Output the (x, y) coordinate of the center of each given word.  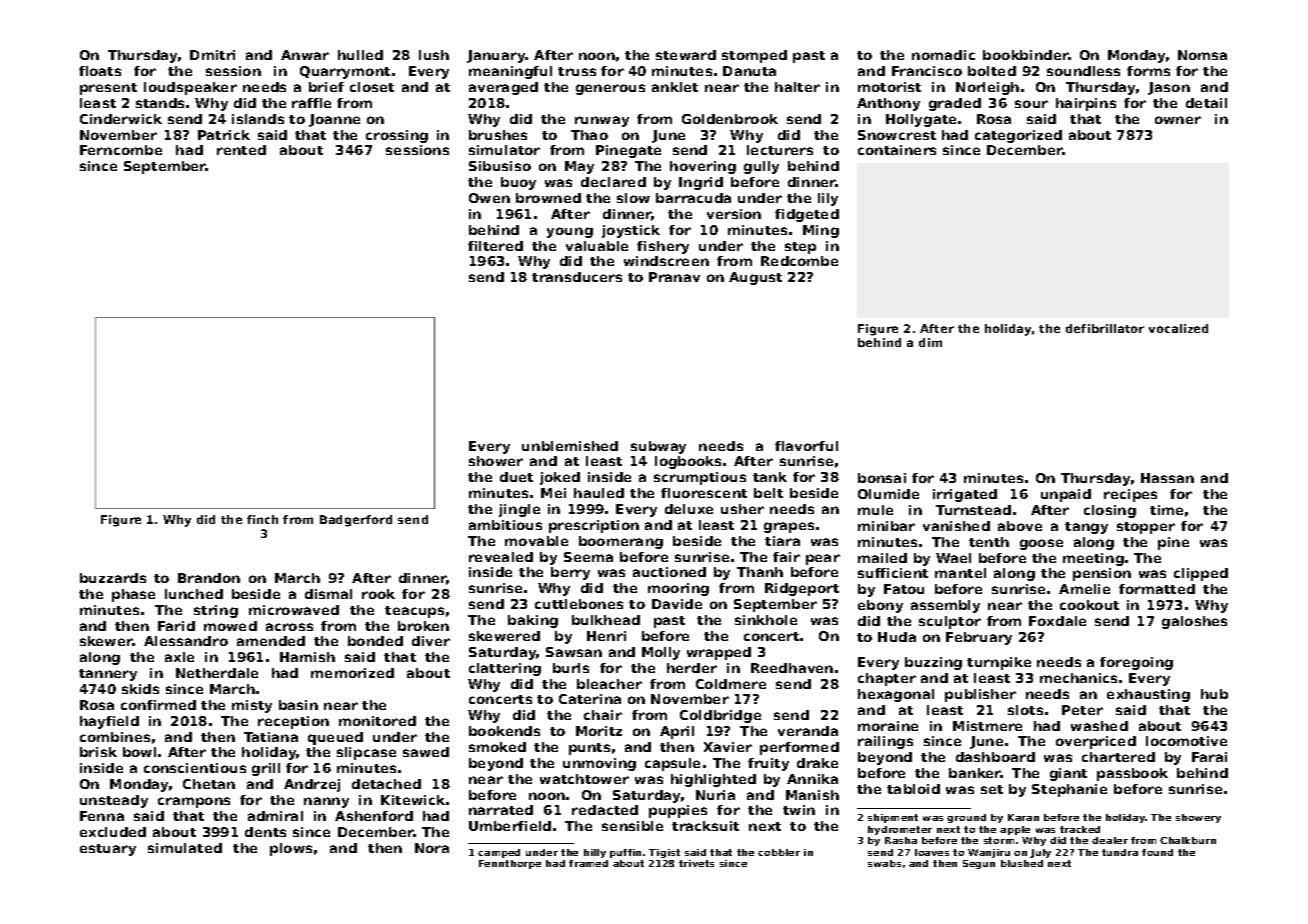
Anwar (305, 55)
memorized (352, 673)
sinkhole (766, 620)
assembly (945, 606)
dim (930, 342)
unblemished (570, 446)
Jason (1169, 88)
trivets (696, 863)
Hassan (1167, 478)
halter (797, 87)
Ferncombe (121, 150)
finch (262, 519)
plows (291, 849)
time (1166, 510)
